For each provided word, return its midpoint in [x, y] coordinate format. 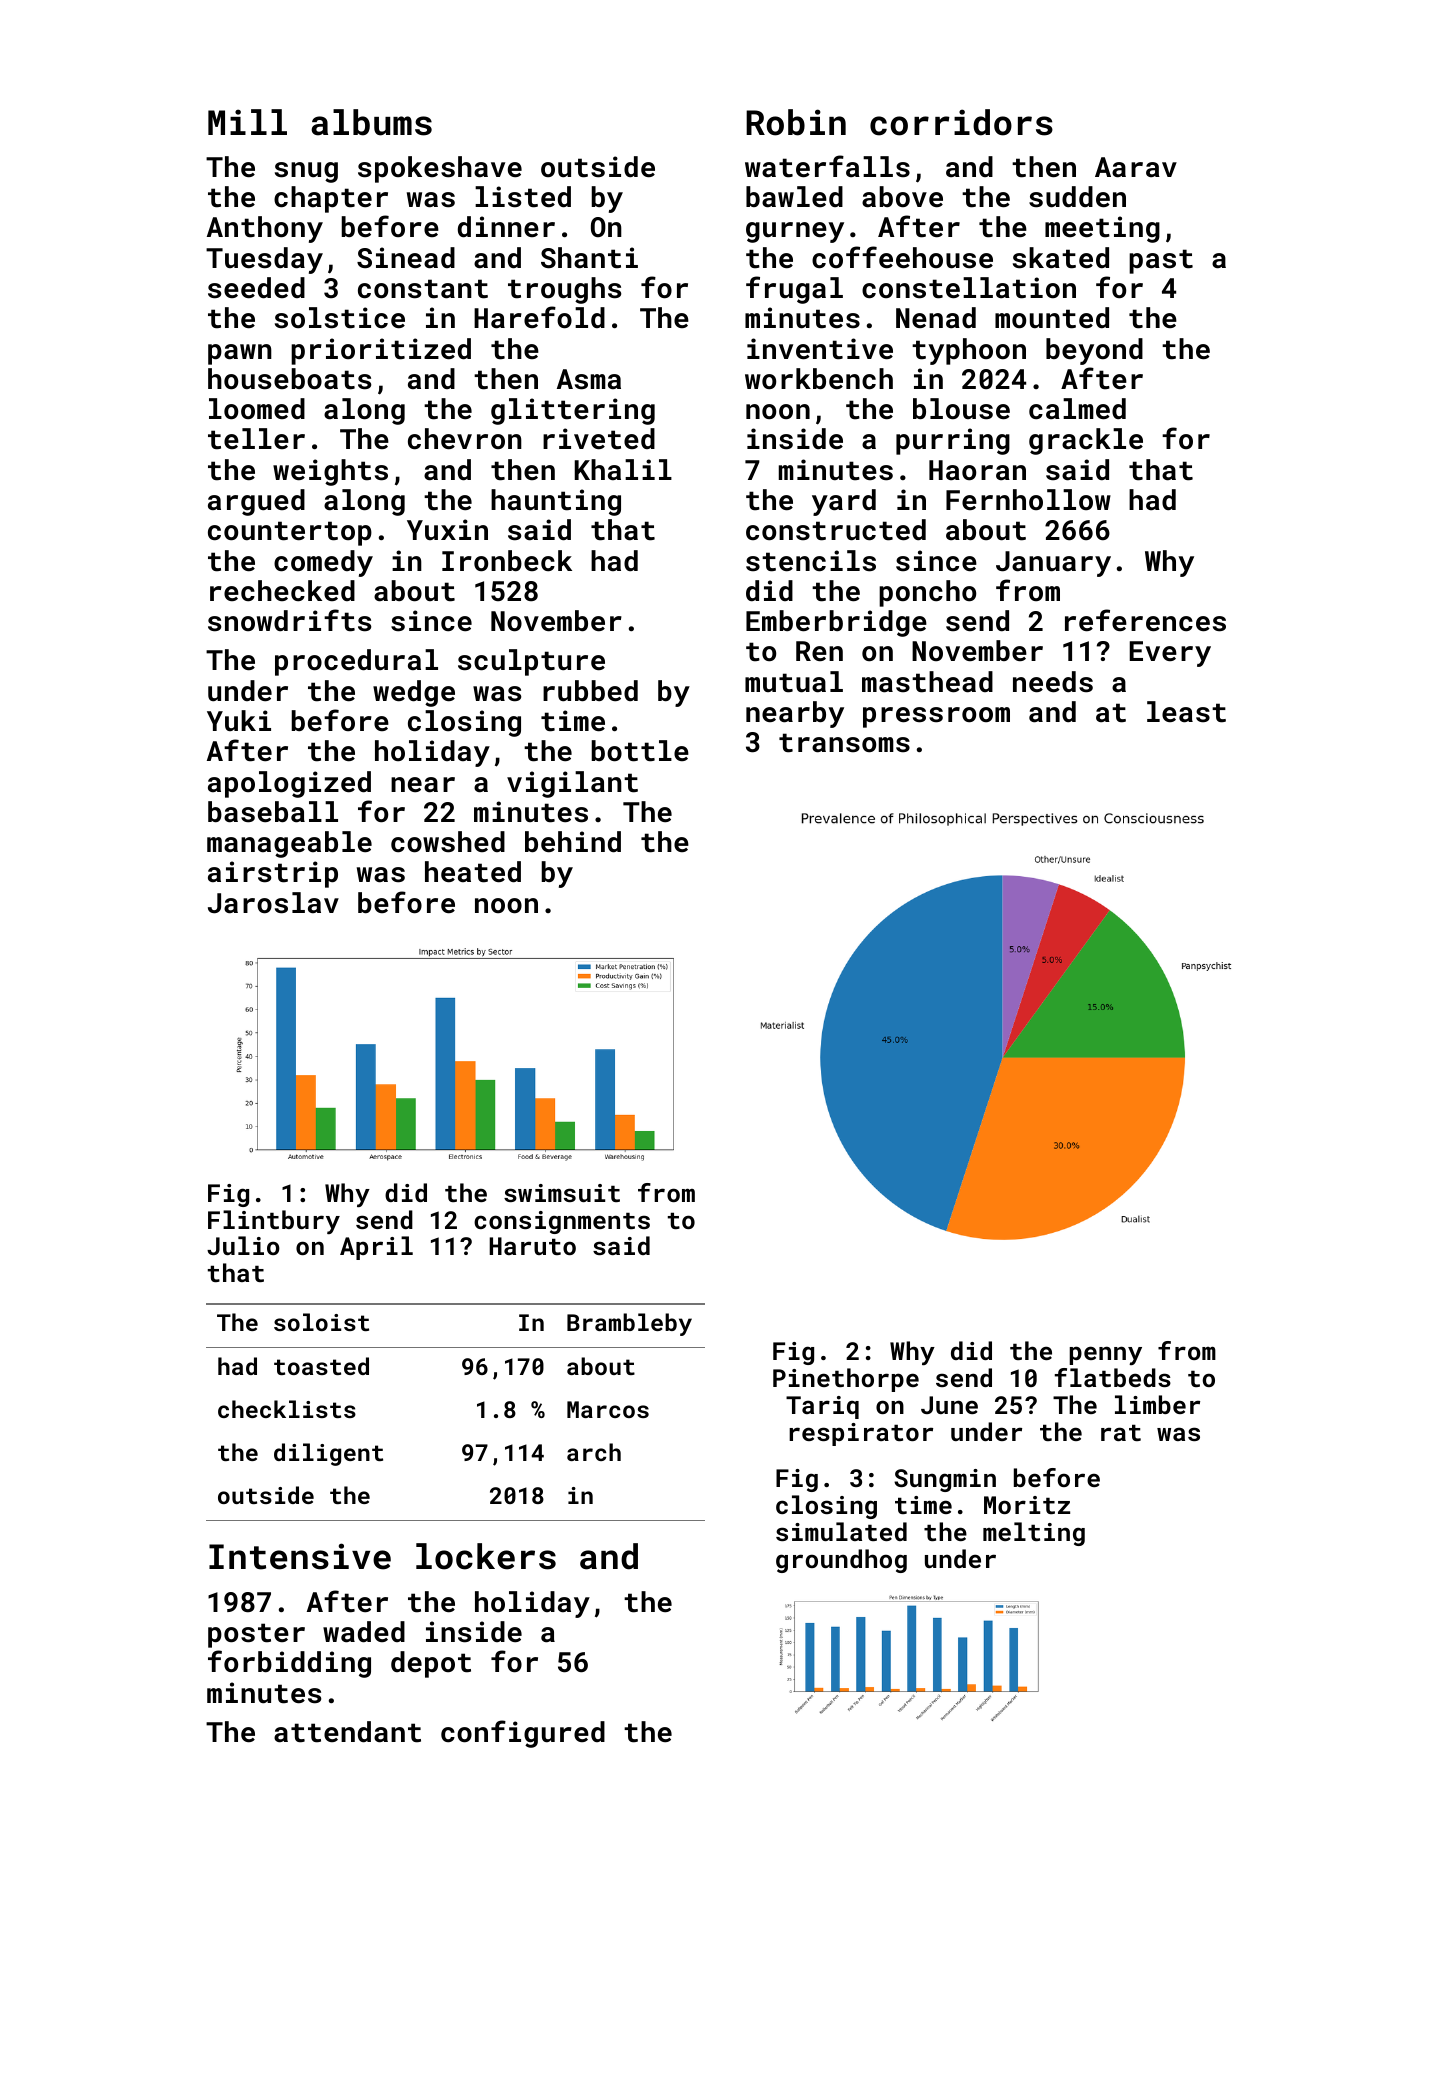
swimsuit [562, 1193]
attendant [347, 1732]
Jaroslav [273, 903]
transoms [844, 743]
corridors [961, 122]
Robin [796, 122]
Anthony [265, 229]
